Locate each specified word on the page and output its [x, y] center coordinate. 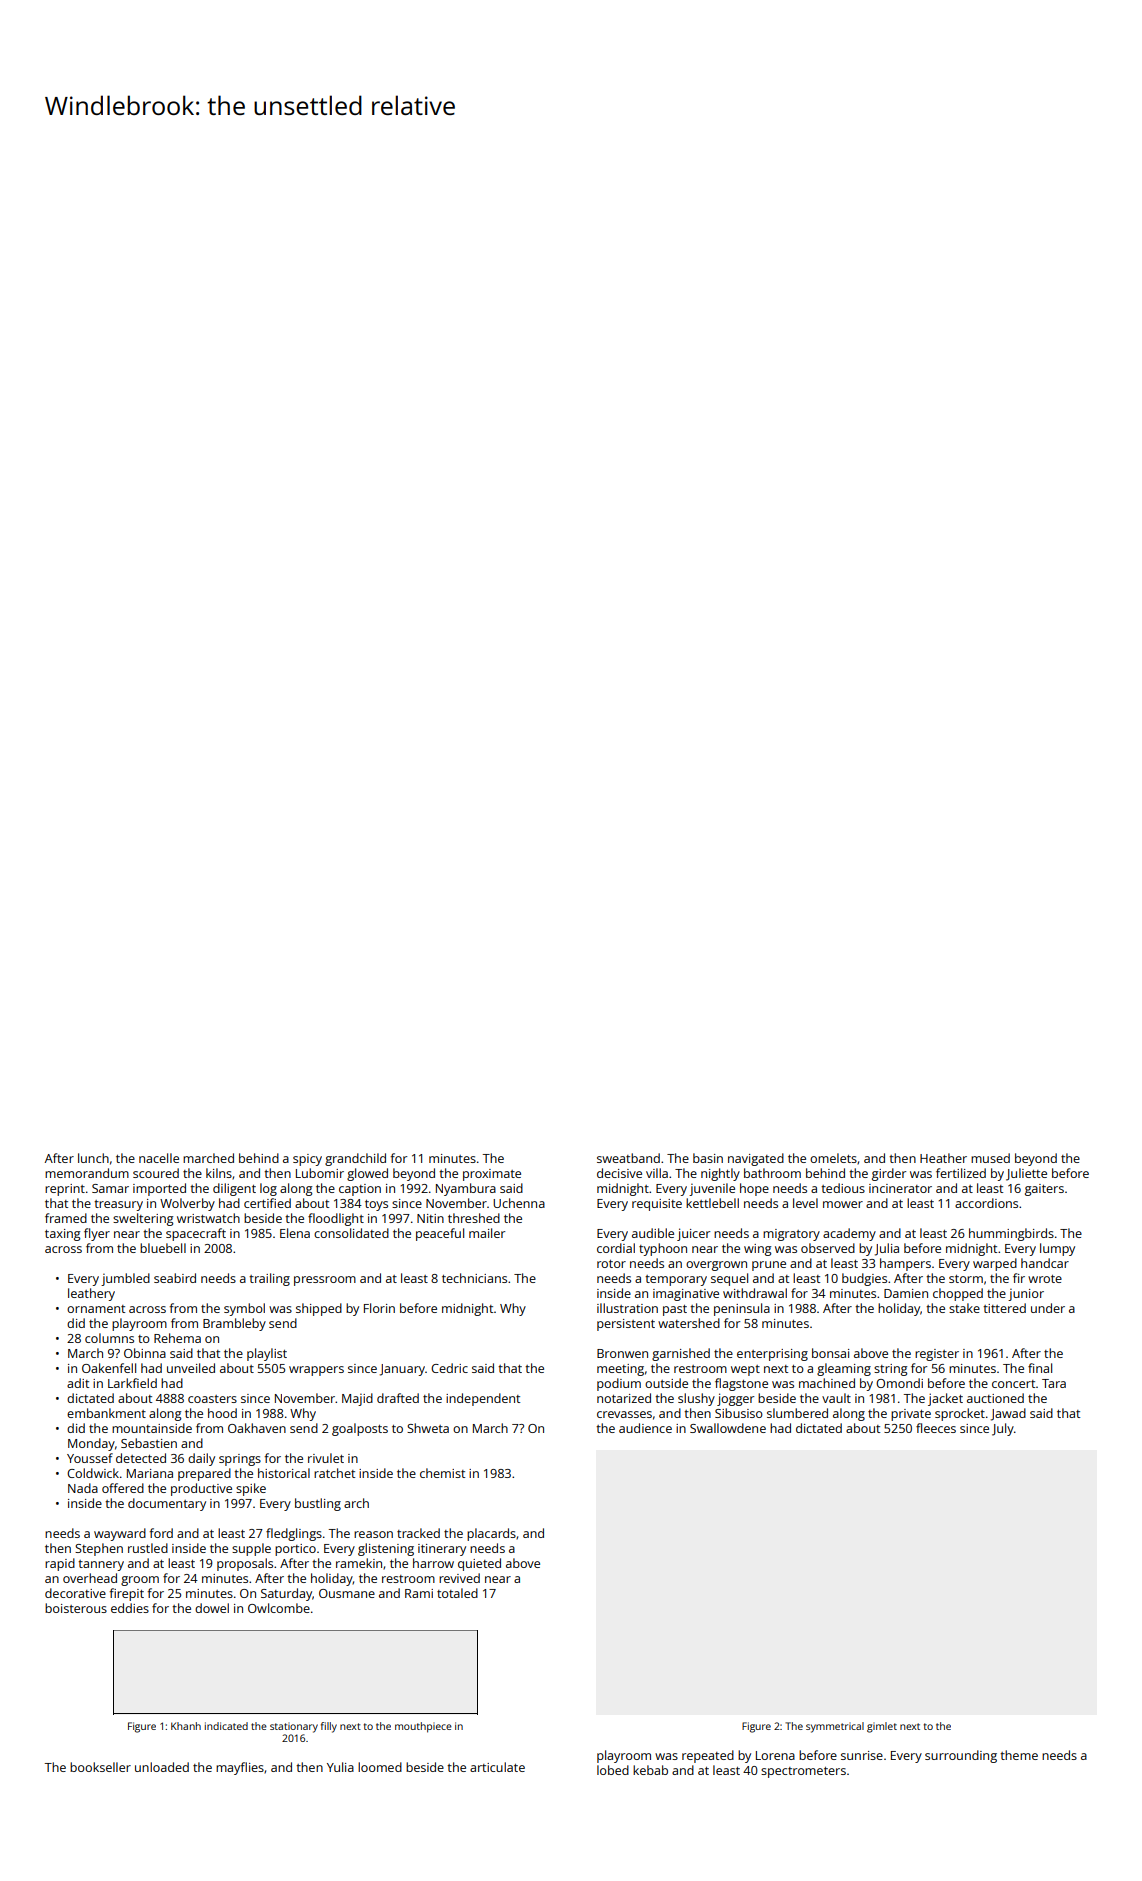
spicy [307, 1160]
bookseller [100, 1767]
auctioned [995, 1398]
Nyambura [466, 1189]
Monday [91, 1444]
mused [990, 1158]
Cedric [449, 1368]
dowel [212, 1608]
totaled [457, 1593]
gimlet [882, 1727]
